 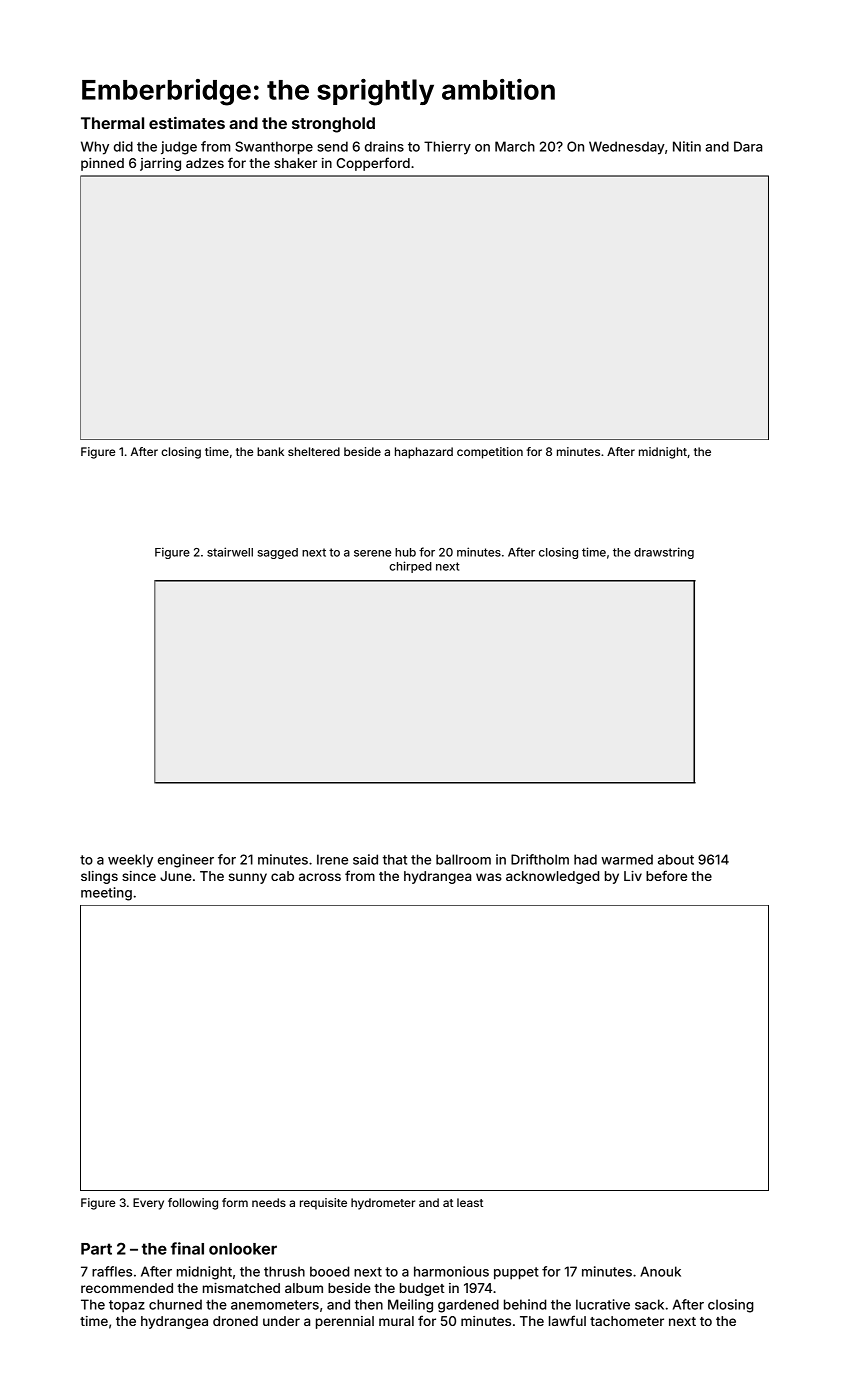 What do you see at coordinates (666, 875) in the screenshot?
I see `before` at bounding box center [666, 875].
